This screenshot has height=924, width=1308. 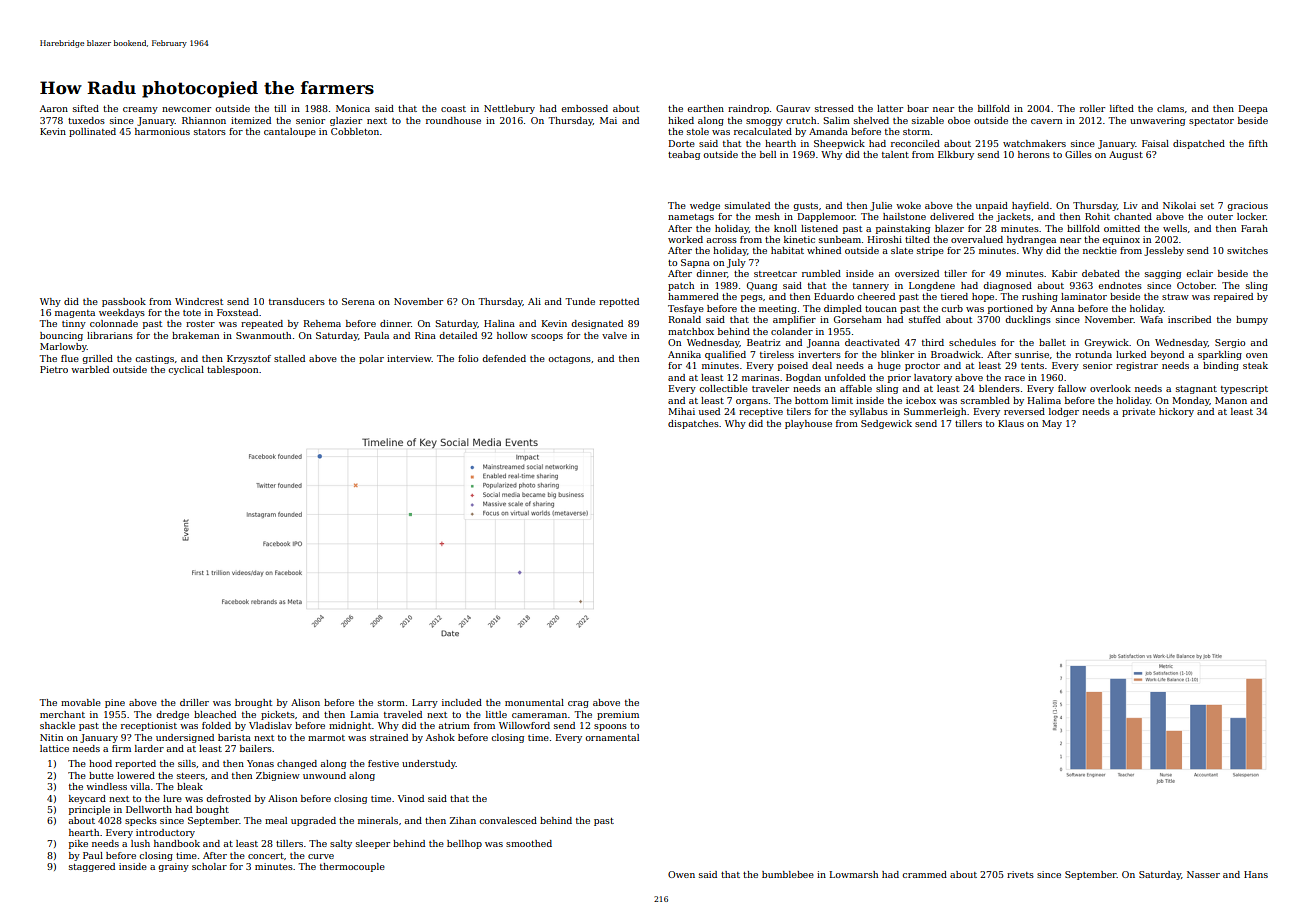 What do you see at coordinates (186, 109) in the screenshot?
I see `newcomer` at bounding box center [186, 109].
